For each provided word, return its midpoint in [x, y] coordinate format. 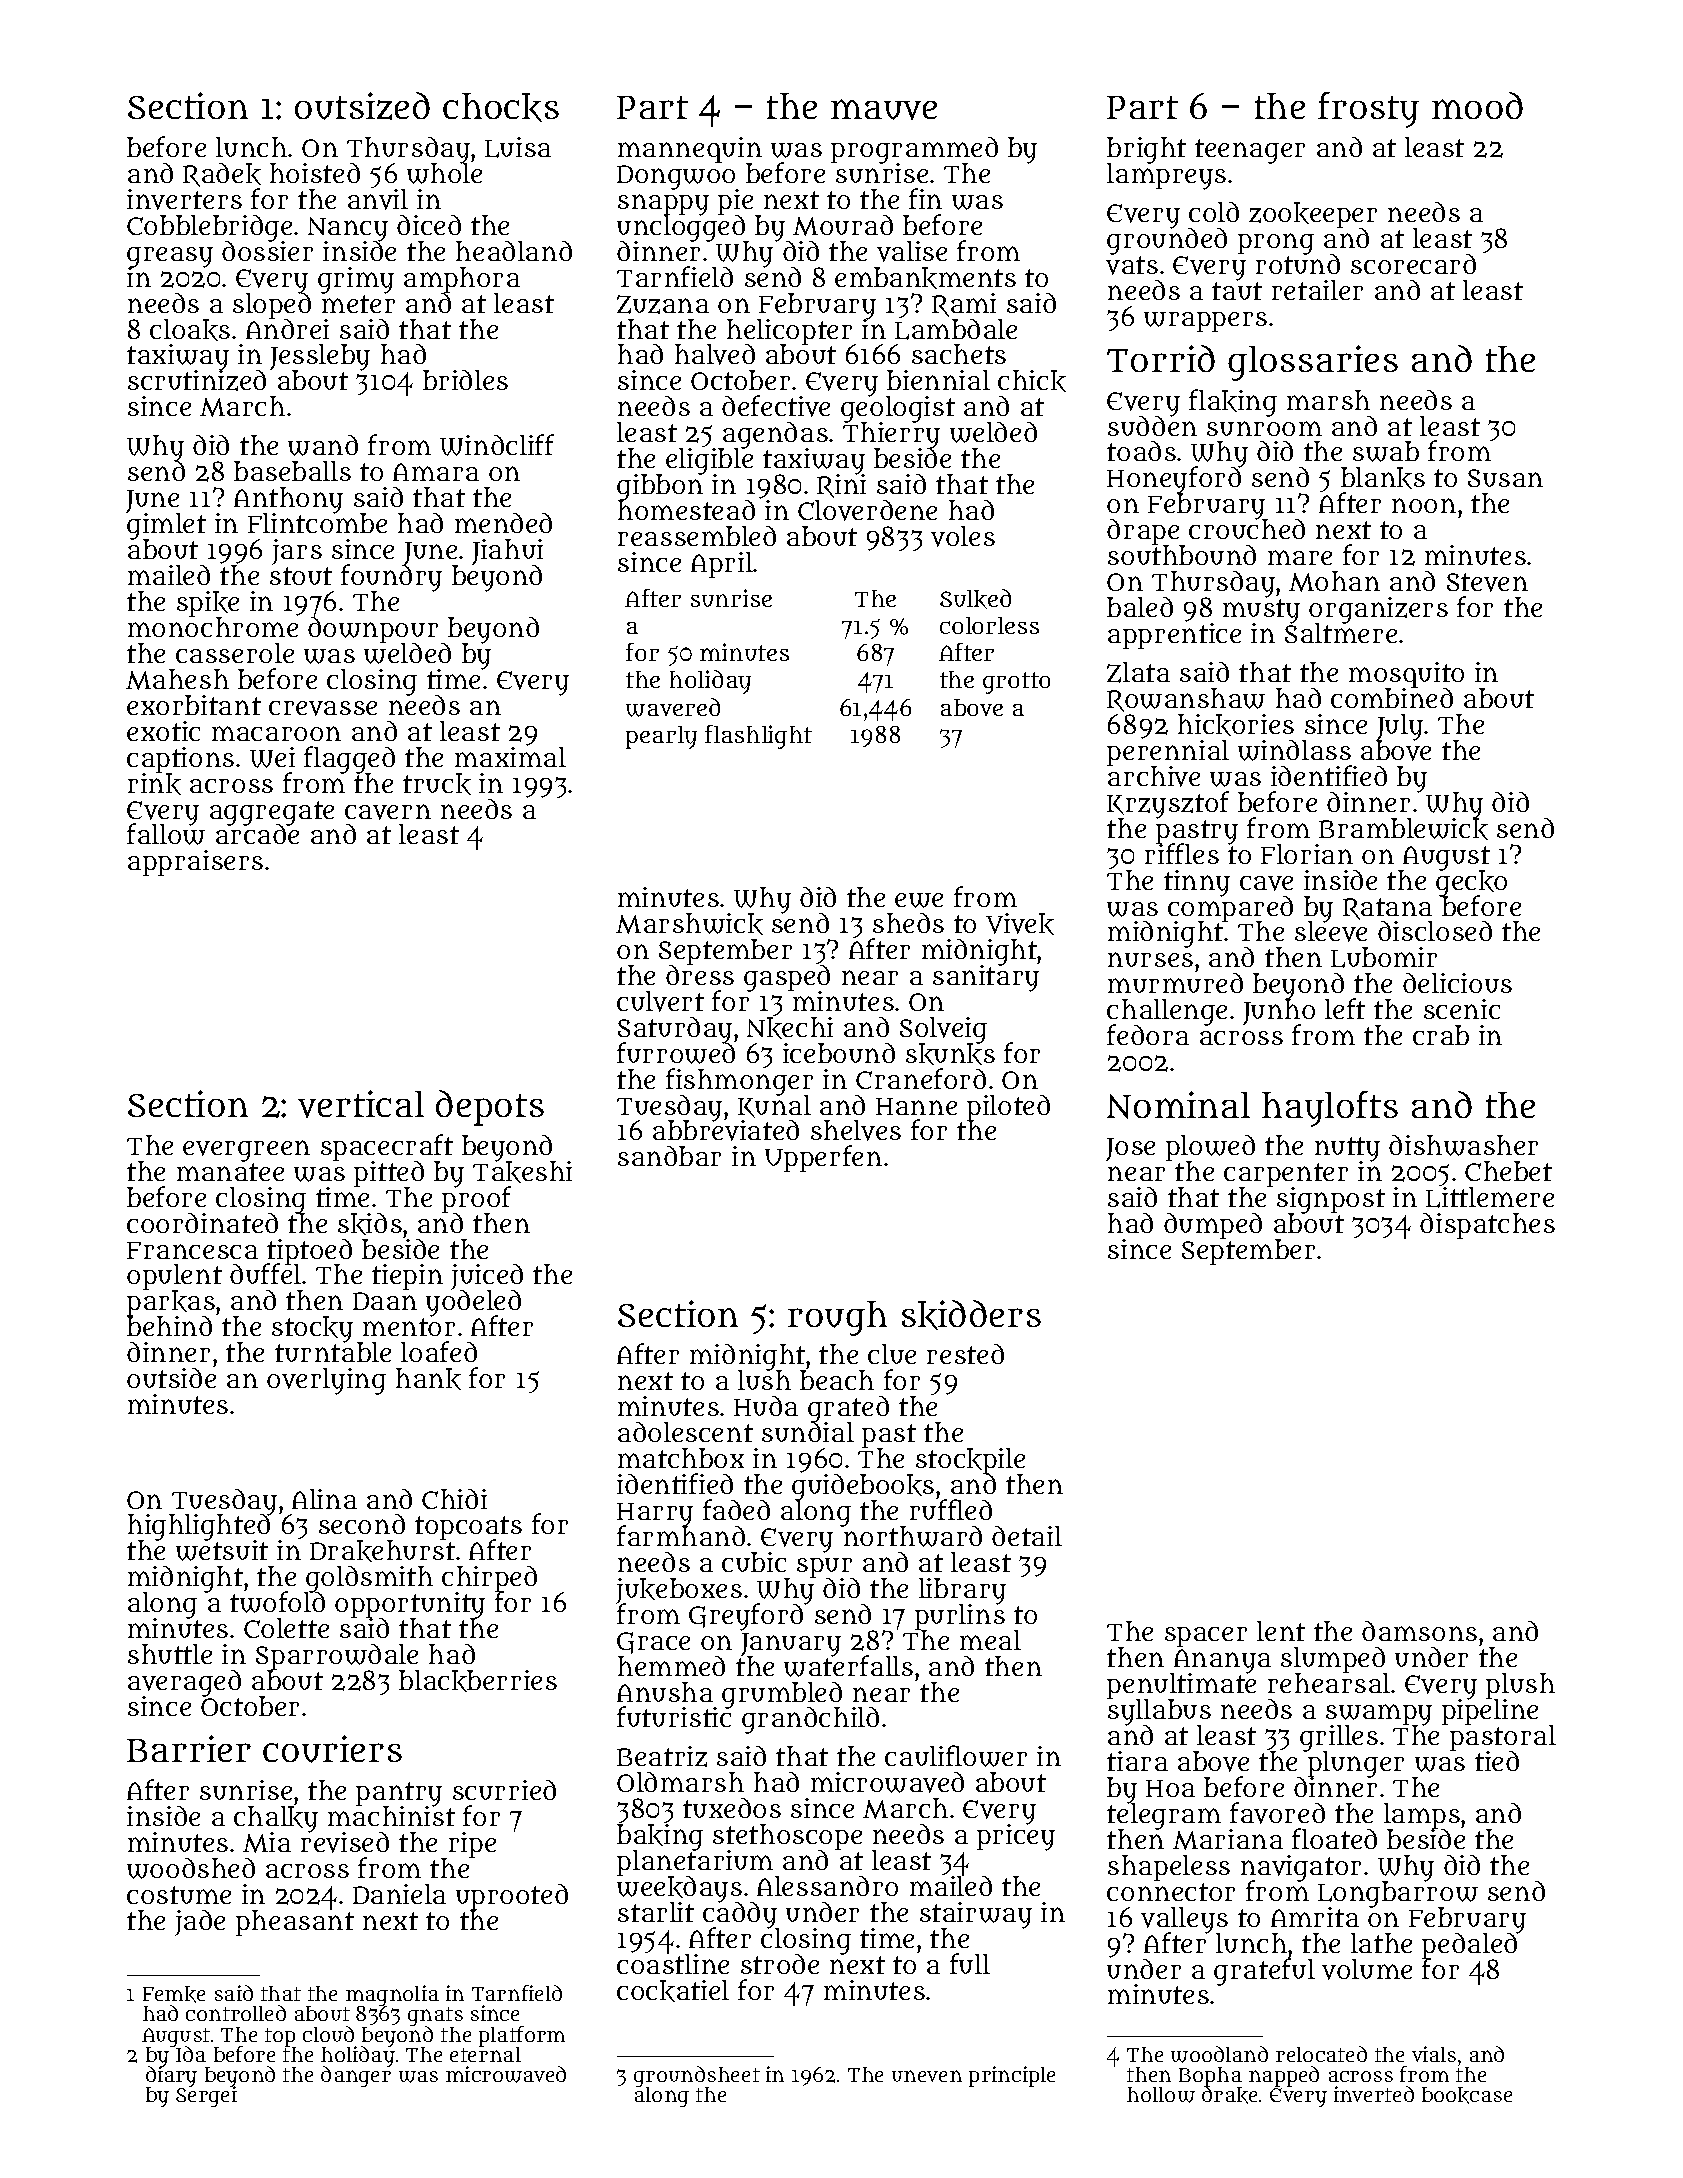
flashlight [758, 737]
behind [169, 1326]
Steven [1487, 582]
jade [200, 1923]
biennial [938, 380]
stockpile [970, 1461]
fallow [166, 835]
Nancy [348, 229]
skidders [971, 1315]
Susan [1505, 478]
